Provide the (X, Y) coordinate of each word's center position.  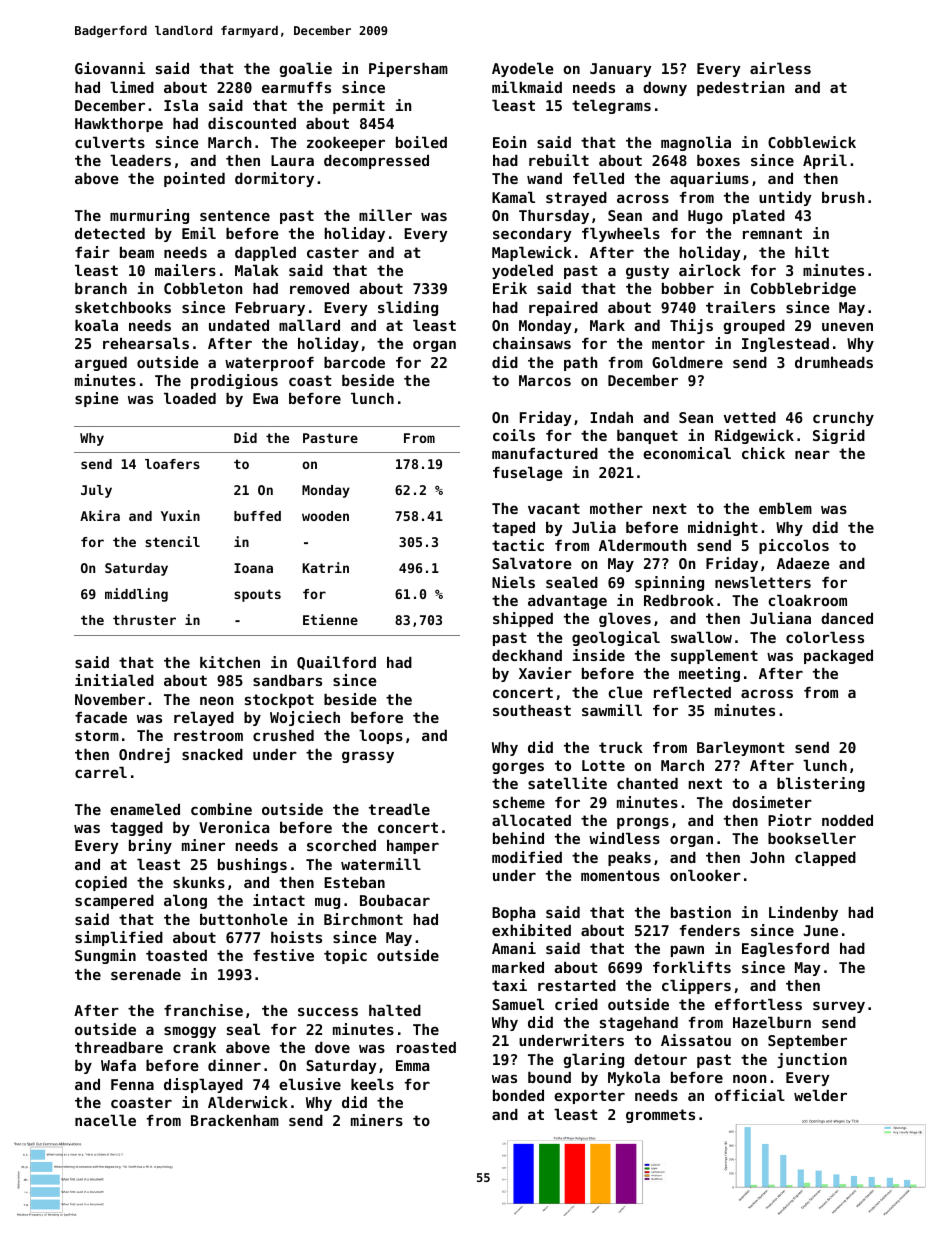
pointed (194, 179)
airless (780, 68)
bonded (518, 1095)
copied (101, 883)
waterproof (269, 364)
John (767, 857)
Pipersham (408, 69)
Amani (514, 948)
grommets (660, 1116)
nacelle (105, 1120)
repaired (563, 308)
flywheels (621, 235)
